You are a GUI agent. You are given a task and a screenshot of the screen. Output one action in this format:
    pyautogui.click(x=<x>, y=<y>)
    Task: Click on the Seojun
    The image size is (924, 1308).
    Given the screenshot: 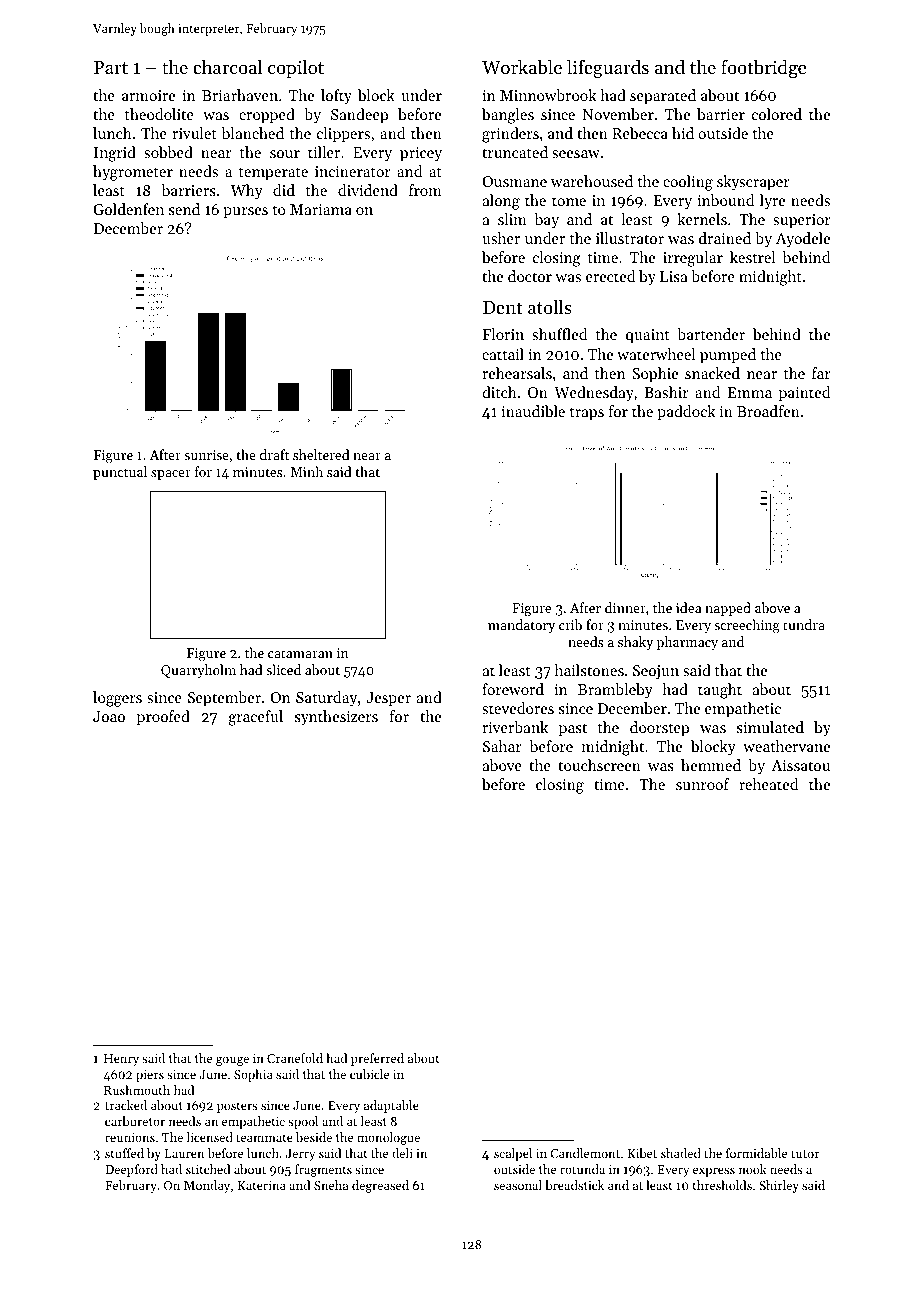 What is the action you would take?
    pyautogui.click(x=656, y=672)
